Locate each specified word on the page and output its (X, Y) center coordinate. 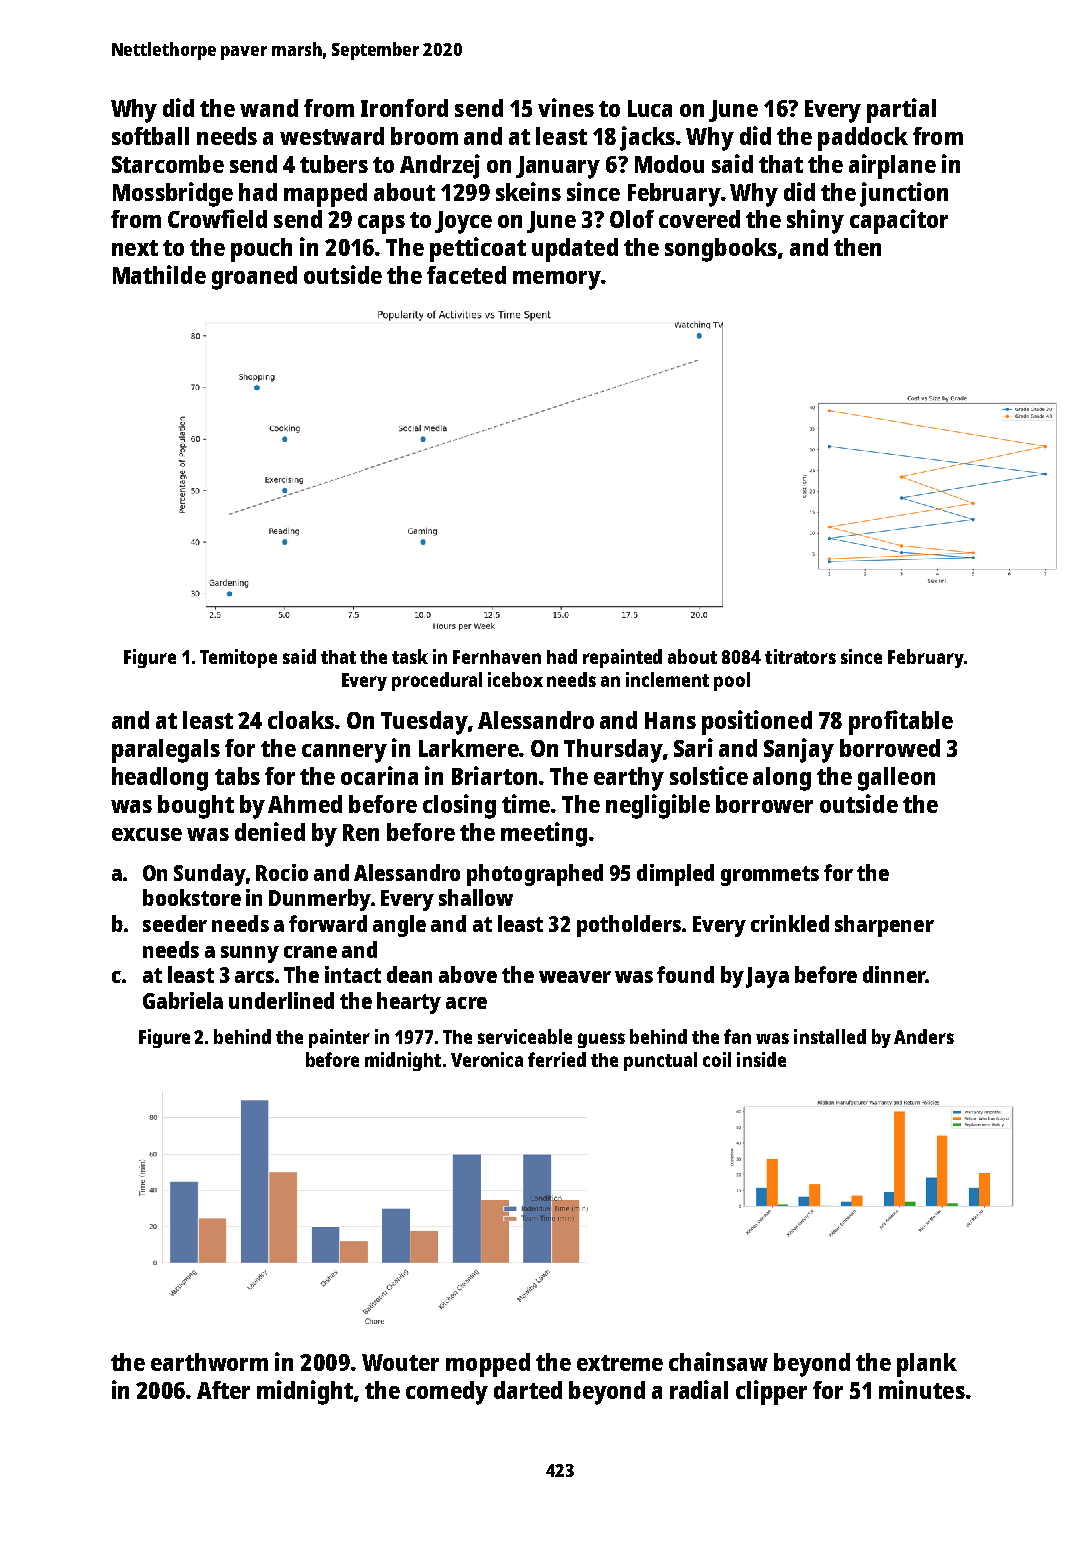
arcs (254, 977)
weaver (575, 977)
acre (466, 1003)
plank (927, 1365)
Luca (650, 108)
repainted (622, 658)
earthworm (209, 1362)
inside (761, 1059)
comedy (447, 1393)
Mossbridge (173, 194)
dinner (894, 974)
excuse (147, 834)
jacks (647, 138)
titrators (800, 656)
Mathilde (159, 274)
